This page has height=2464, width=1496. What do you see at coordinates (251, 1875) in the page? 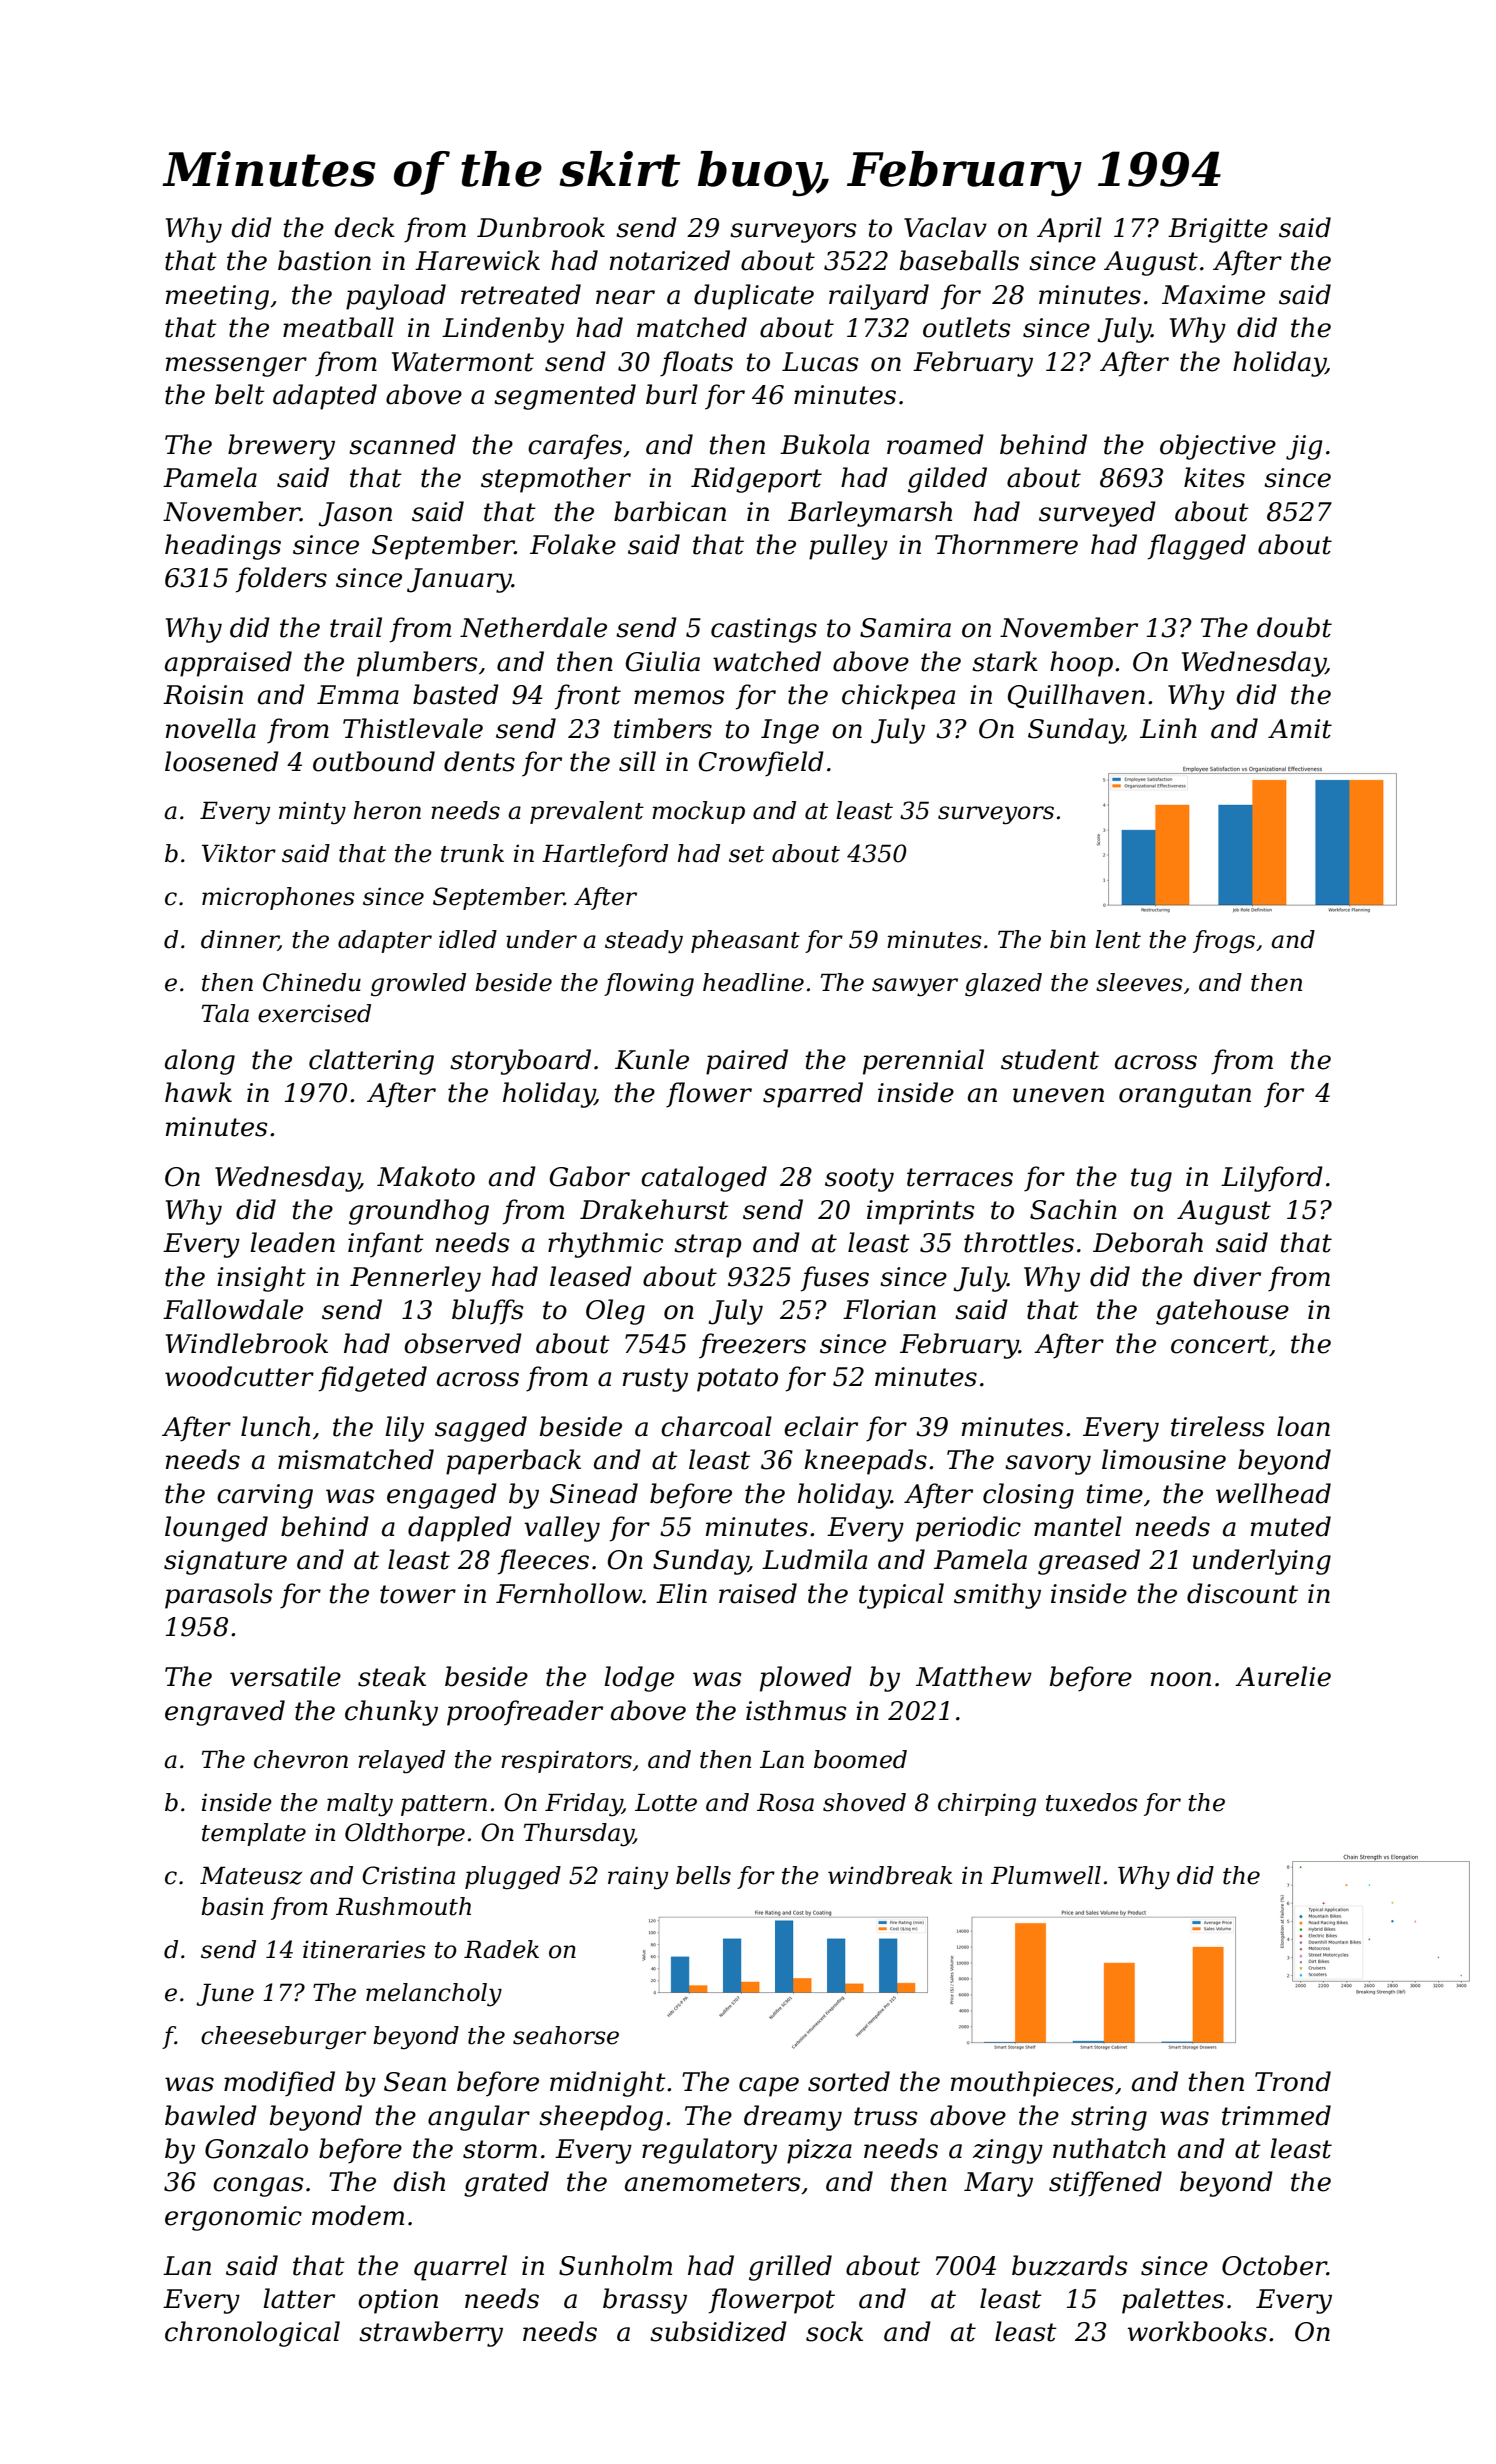
I see `Mateusz` at bounding box center [251, 1875].
